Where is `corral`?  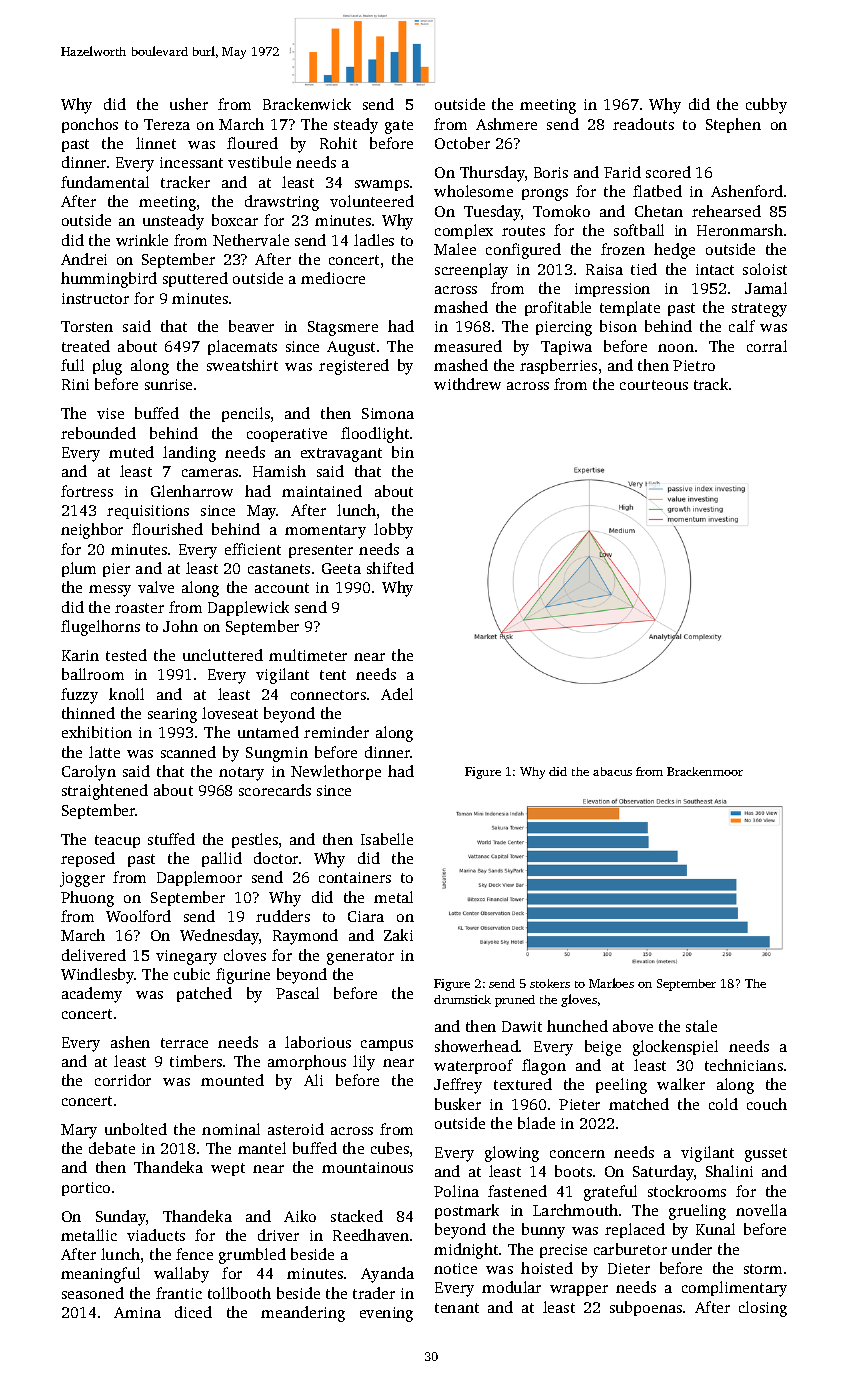
corral is located at coordinates (767, 346).
